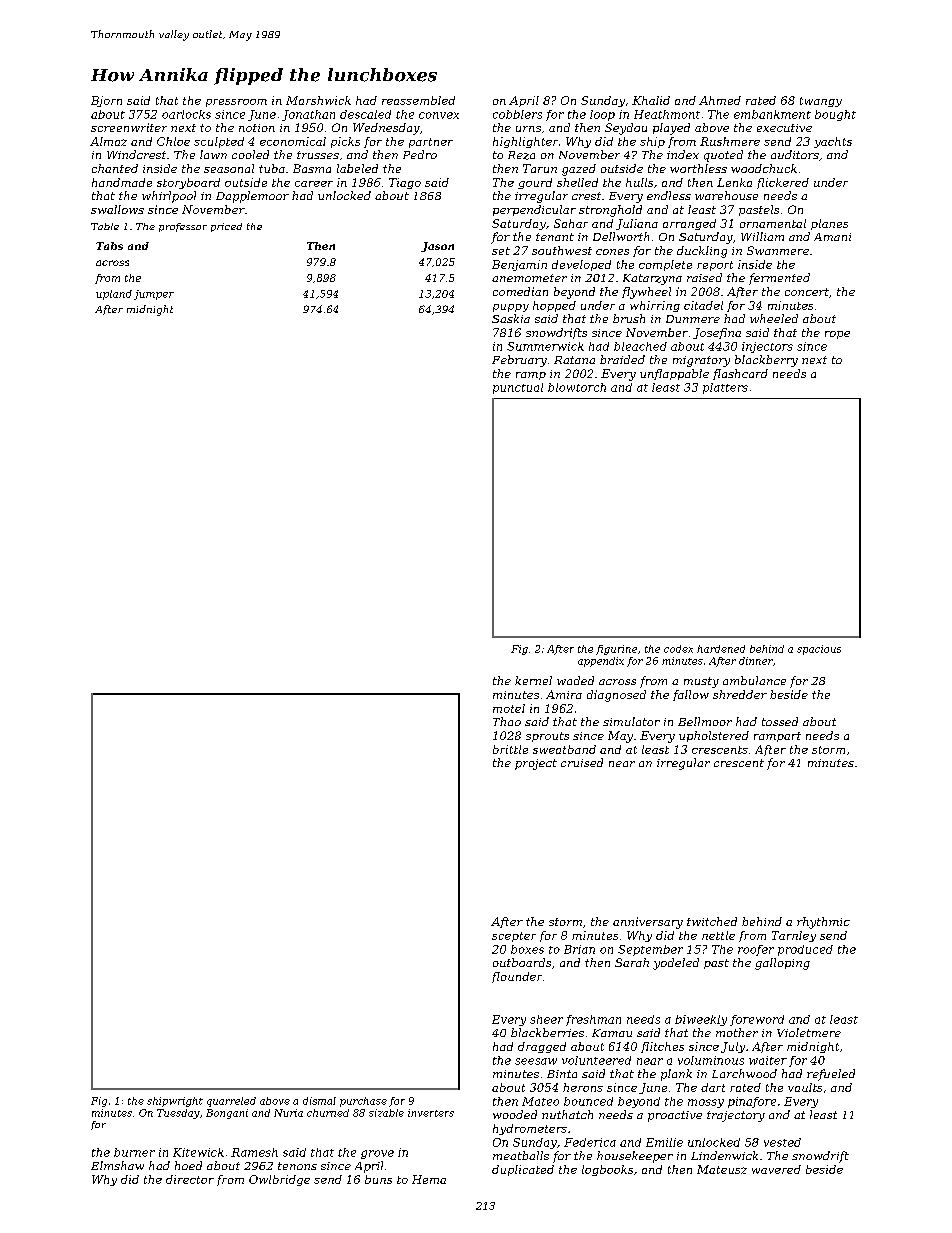  I want to click on Owlbridge, so click(279, 1180).
